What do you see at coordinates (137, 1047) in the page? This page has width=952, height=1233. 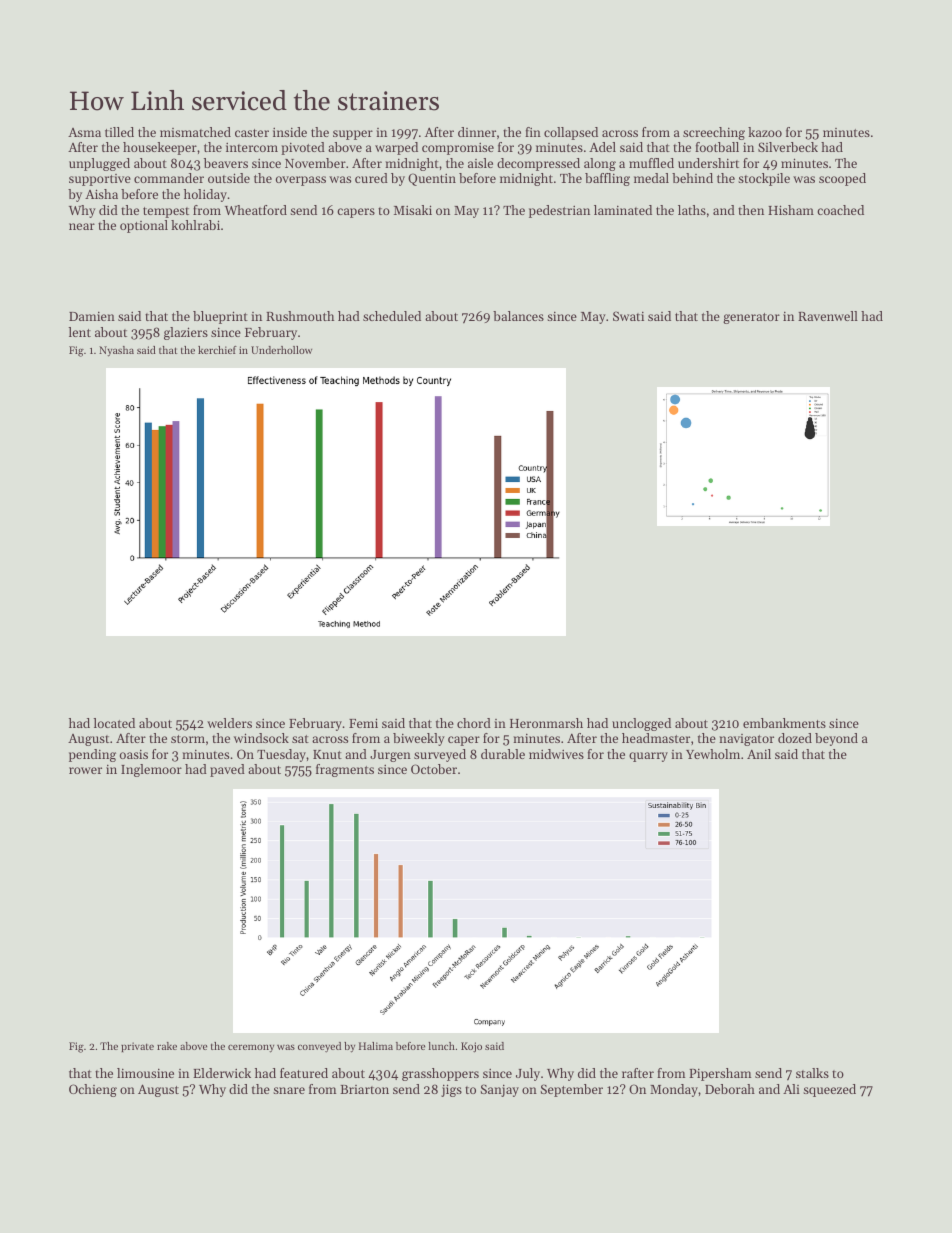 I see `private` at bounding box center [137, 1047].
